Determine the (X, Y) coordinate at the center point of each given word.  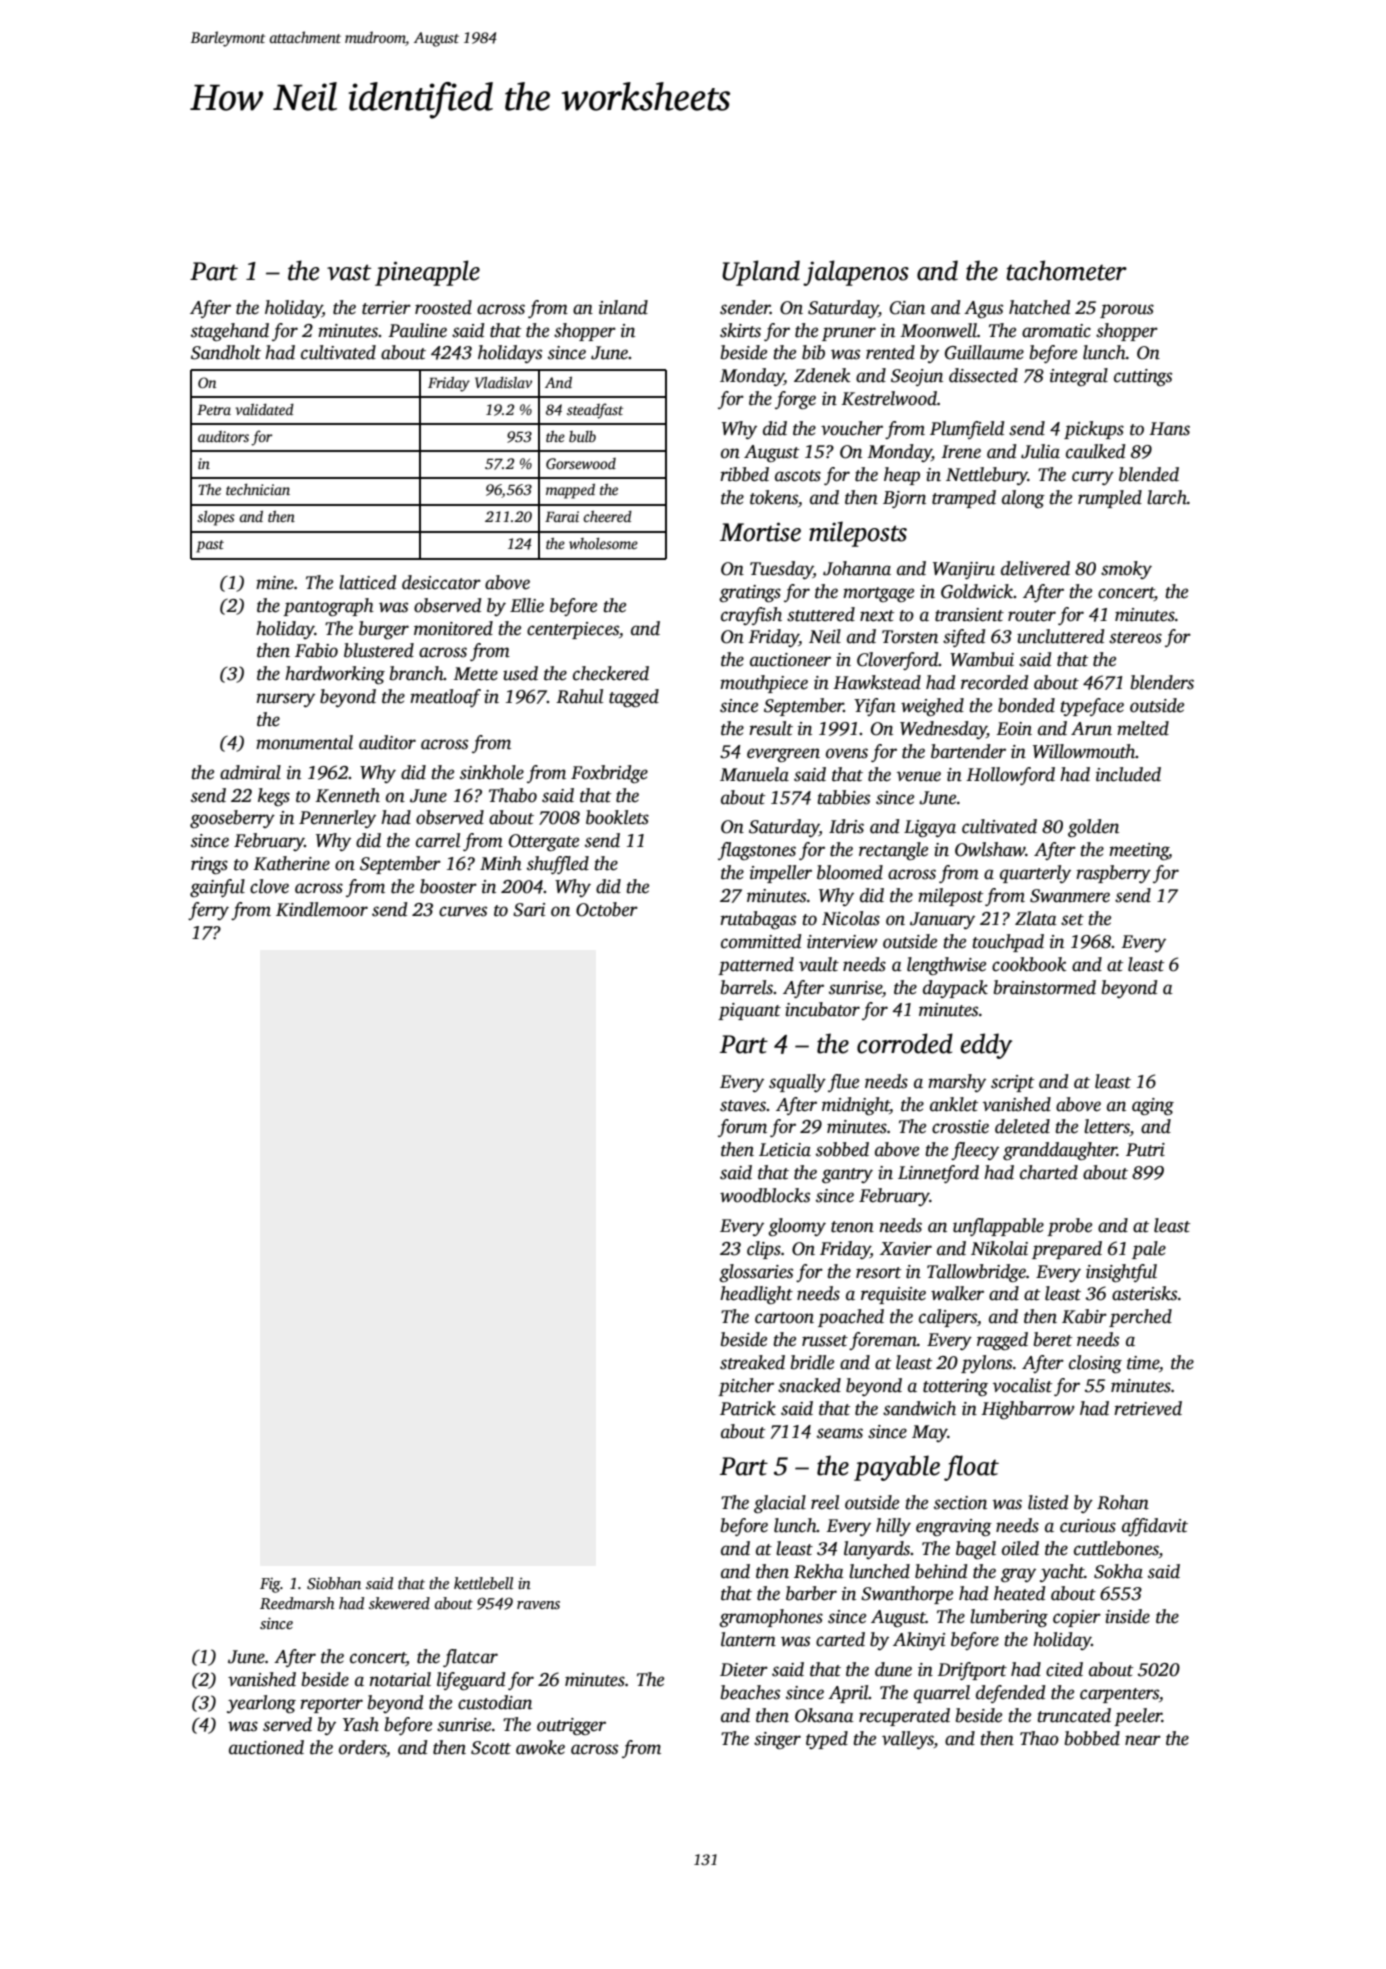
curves (463, 911)
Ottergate (544, 843)
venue (919, 776)
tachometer (1066, 270)
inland (623, 307)
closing (1095, 1364)
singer (777, 1741)
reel (825, 1502)
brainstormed (1045, 987)
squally (797, 1083)
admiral (250, 772)
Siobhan (334, 1583)
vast (349, 272)
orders (362, 1747)
